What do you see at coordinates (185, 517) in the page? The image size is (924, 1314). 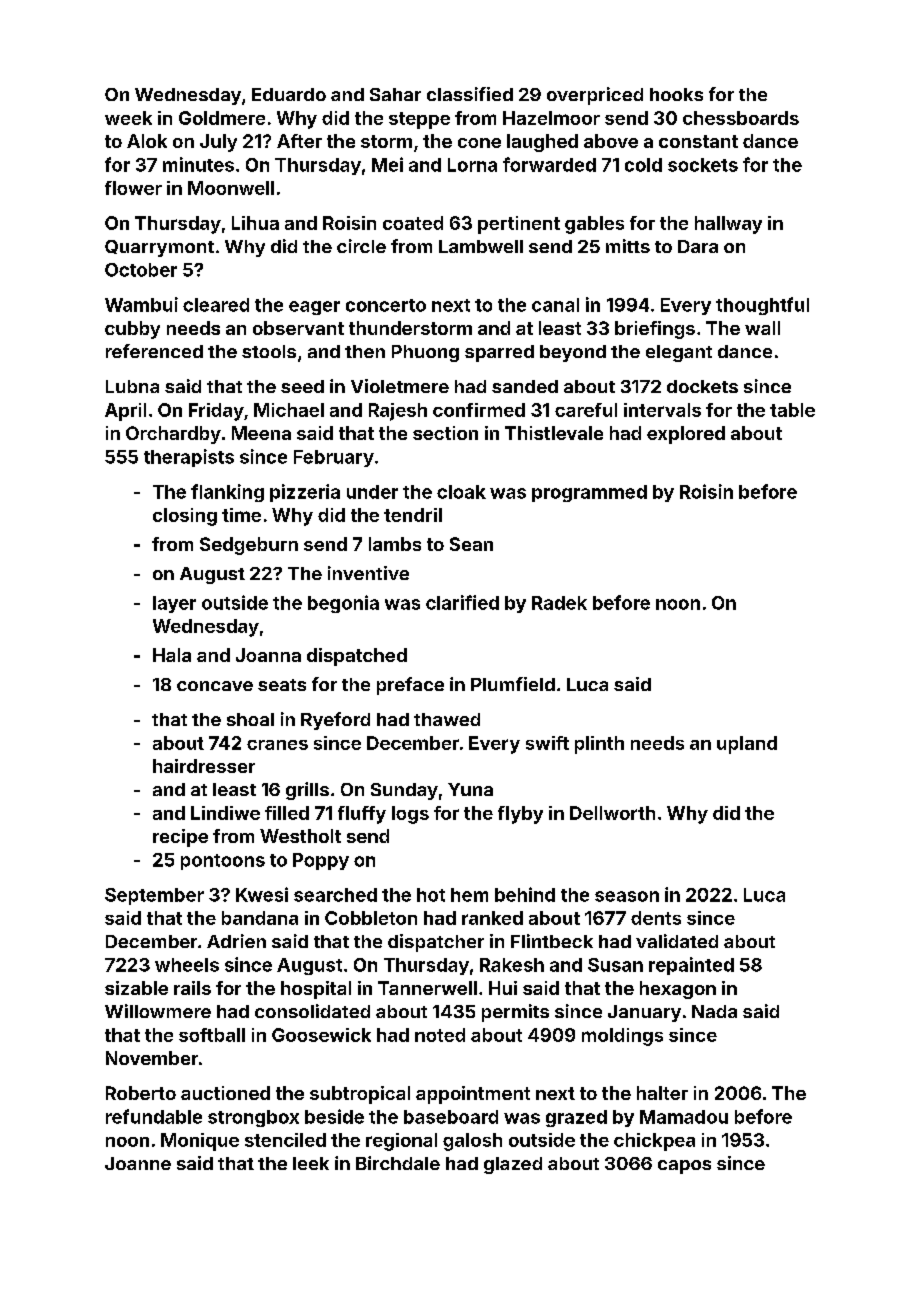 I see `closing` at bounding box center [185, 517].
